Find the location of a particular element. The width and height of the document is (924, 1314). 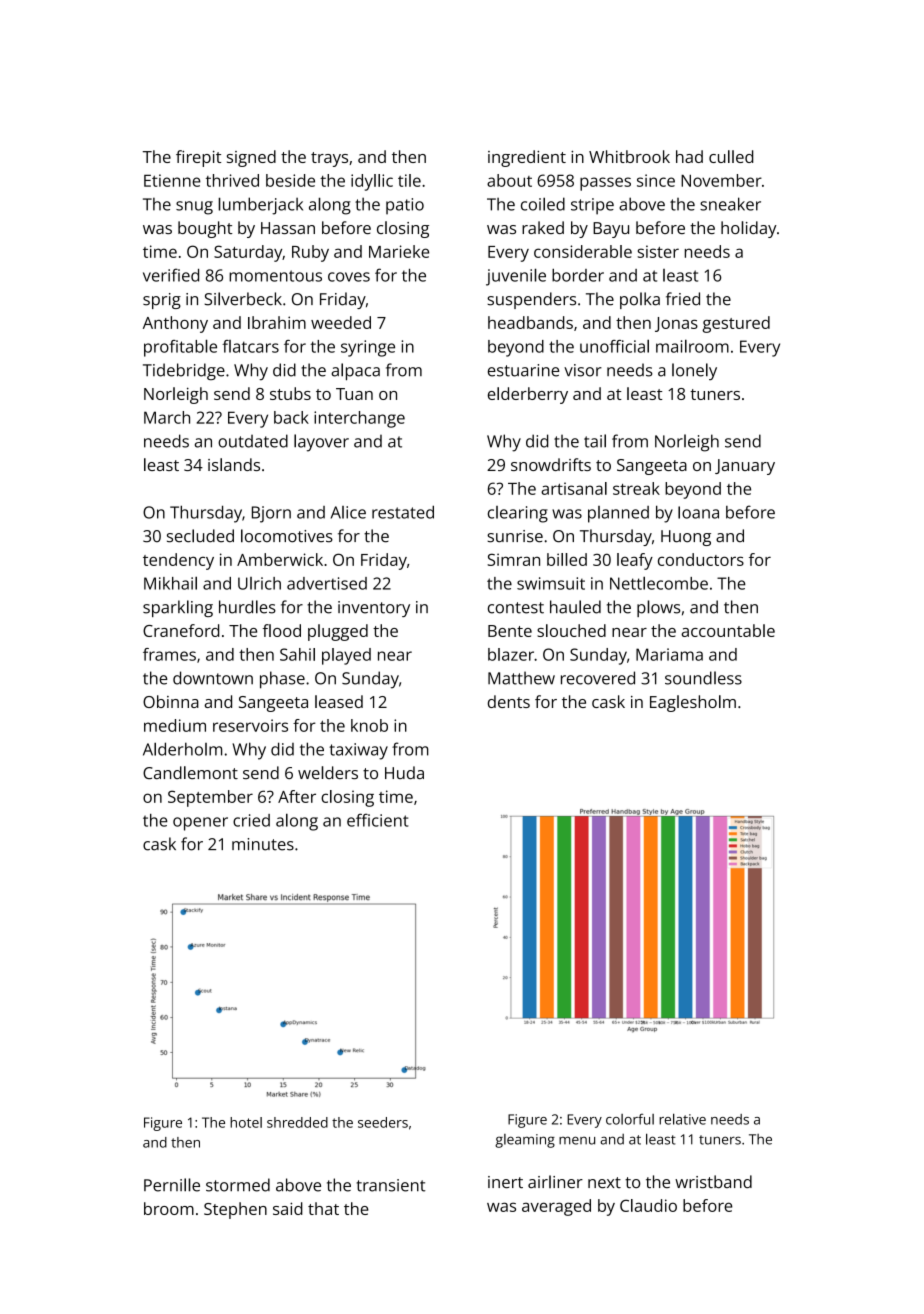

hotel is located at coordinates (246, 1122).
